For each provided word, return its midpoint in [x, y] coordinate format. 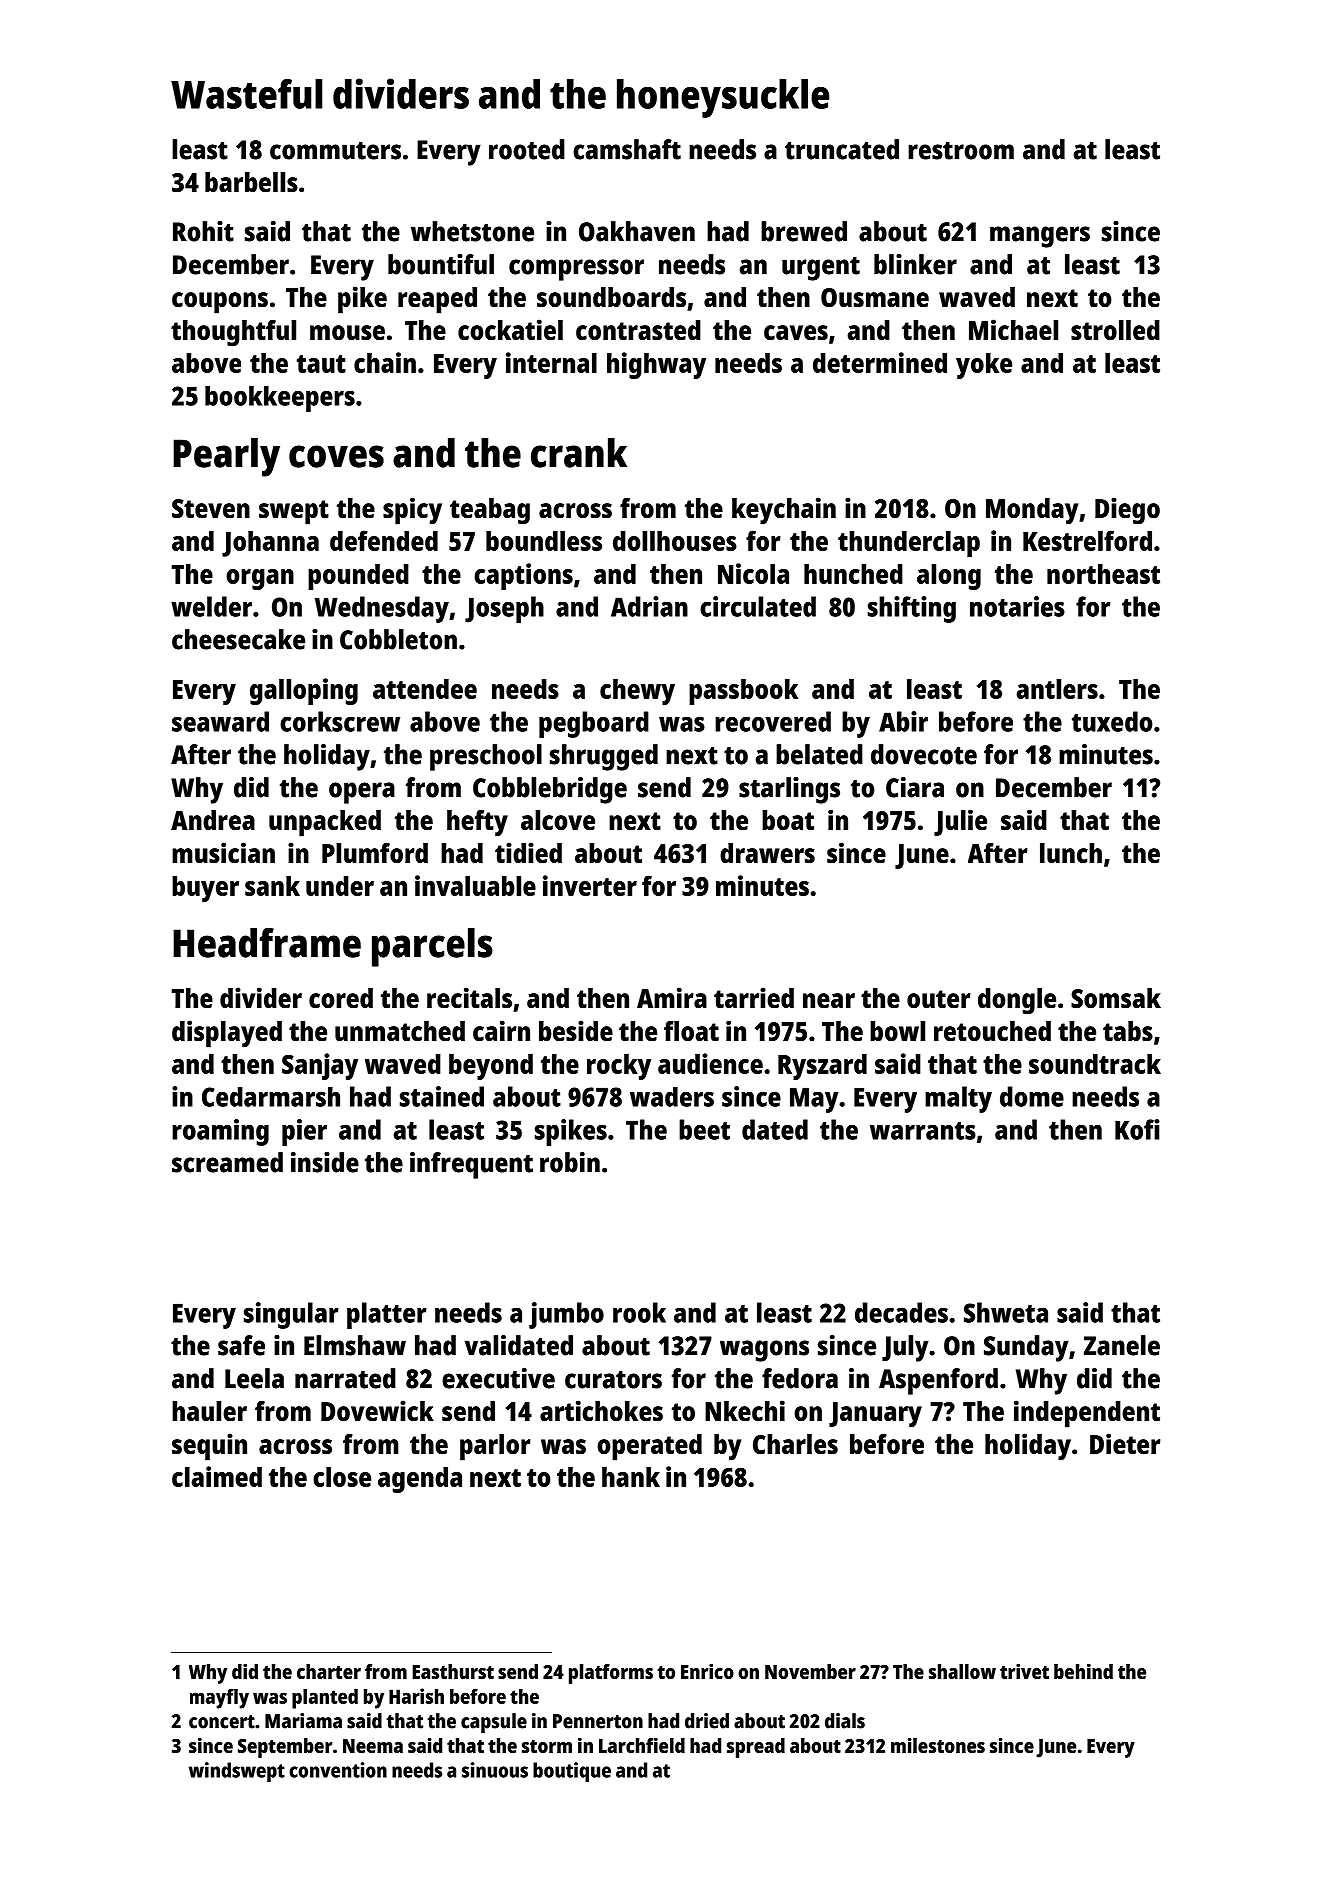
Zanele [1122, 1345]
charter [329, 1671]
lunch [1071, 853]
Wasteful [246, 94]
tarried [754, 998]
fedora [800, 1378]
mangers [1040, 237]
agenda [420, 1480]
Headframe [267, 942]
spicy [412, 511]
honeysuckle [723, 98]
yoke [984, 366]
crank [579, 453]
